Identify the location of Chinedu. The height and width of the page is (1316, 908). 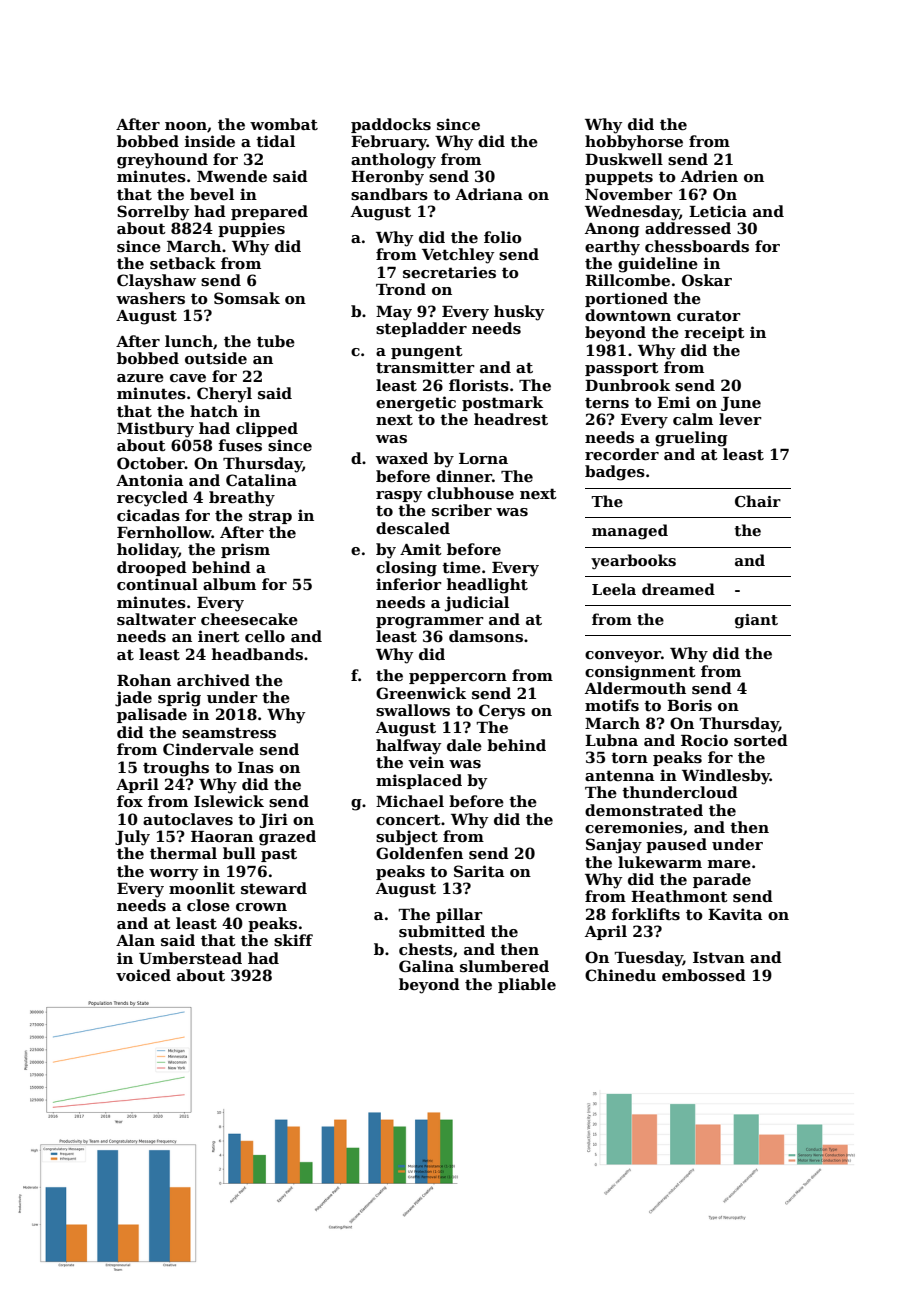
(620, 975).
